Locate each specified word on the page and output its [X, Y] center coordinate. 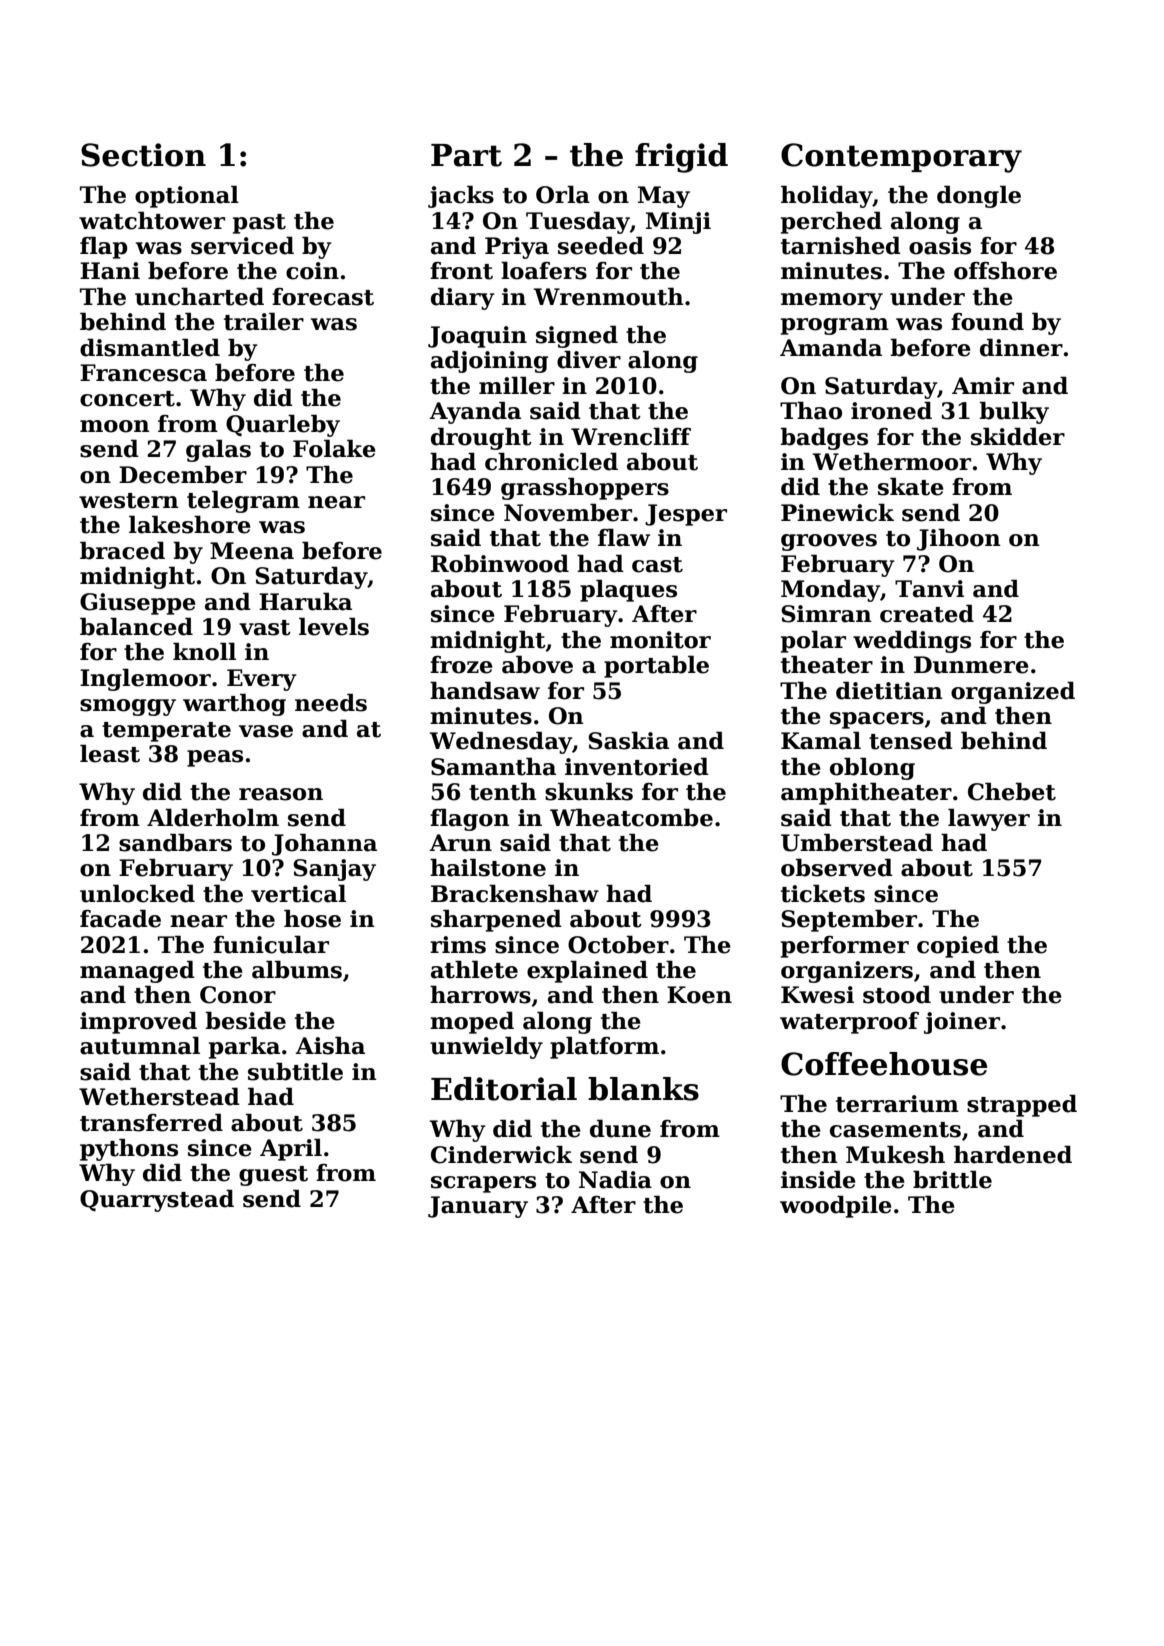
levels [334, 626]
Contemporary [901, 158]
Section [143, 155]
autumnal [140, 1045]
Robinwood [500, 563]
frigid [681, 158]
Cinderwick [501, 1154]
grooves [829, 542]
